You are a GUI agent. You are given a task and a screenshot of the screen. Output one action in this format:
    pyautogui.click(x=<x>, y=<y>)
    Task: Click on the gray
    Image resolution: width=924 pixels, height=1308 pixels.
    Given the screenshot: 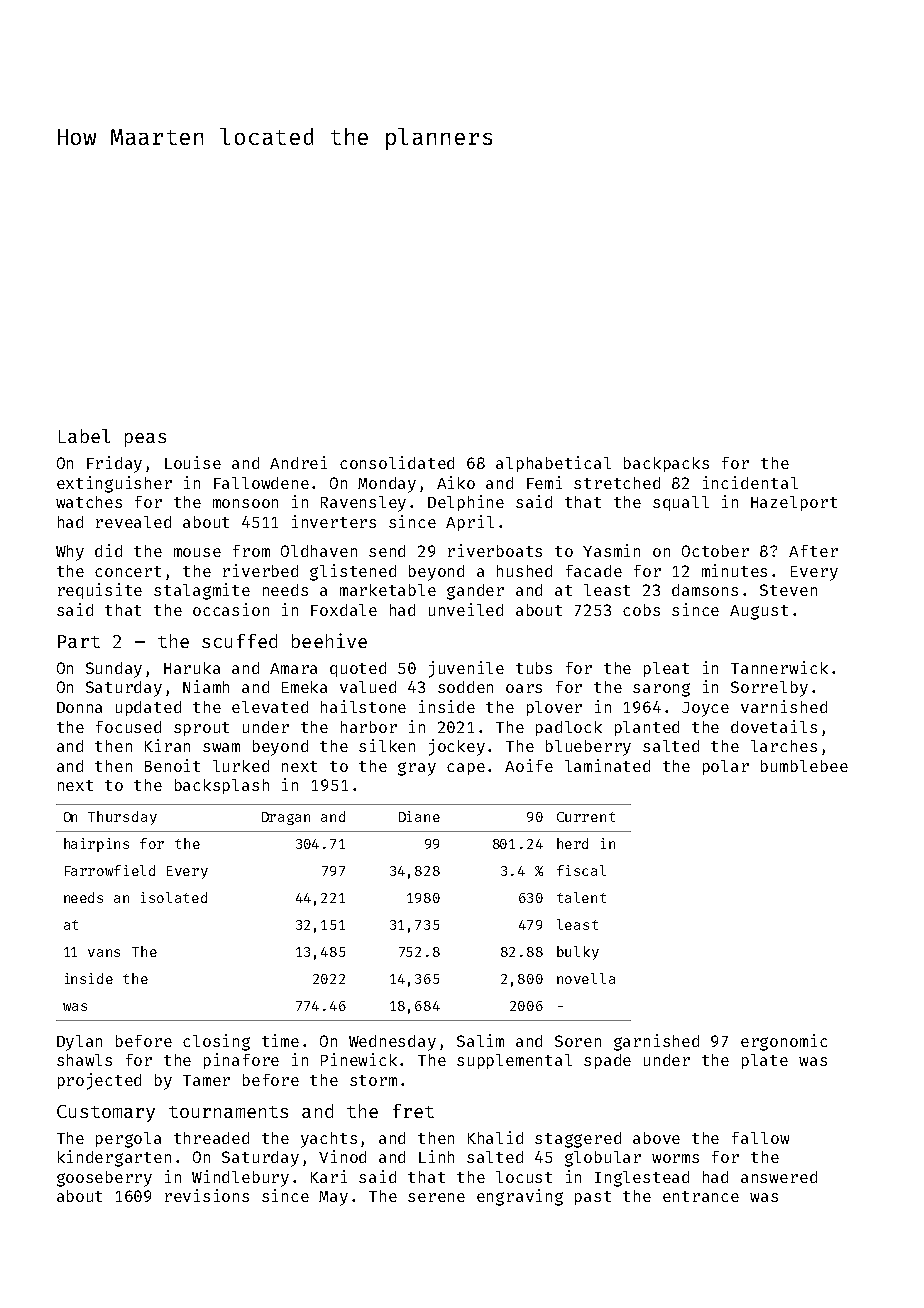 What is the action you would take?
    pyautogui.click(x=417, y=769)
